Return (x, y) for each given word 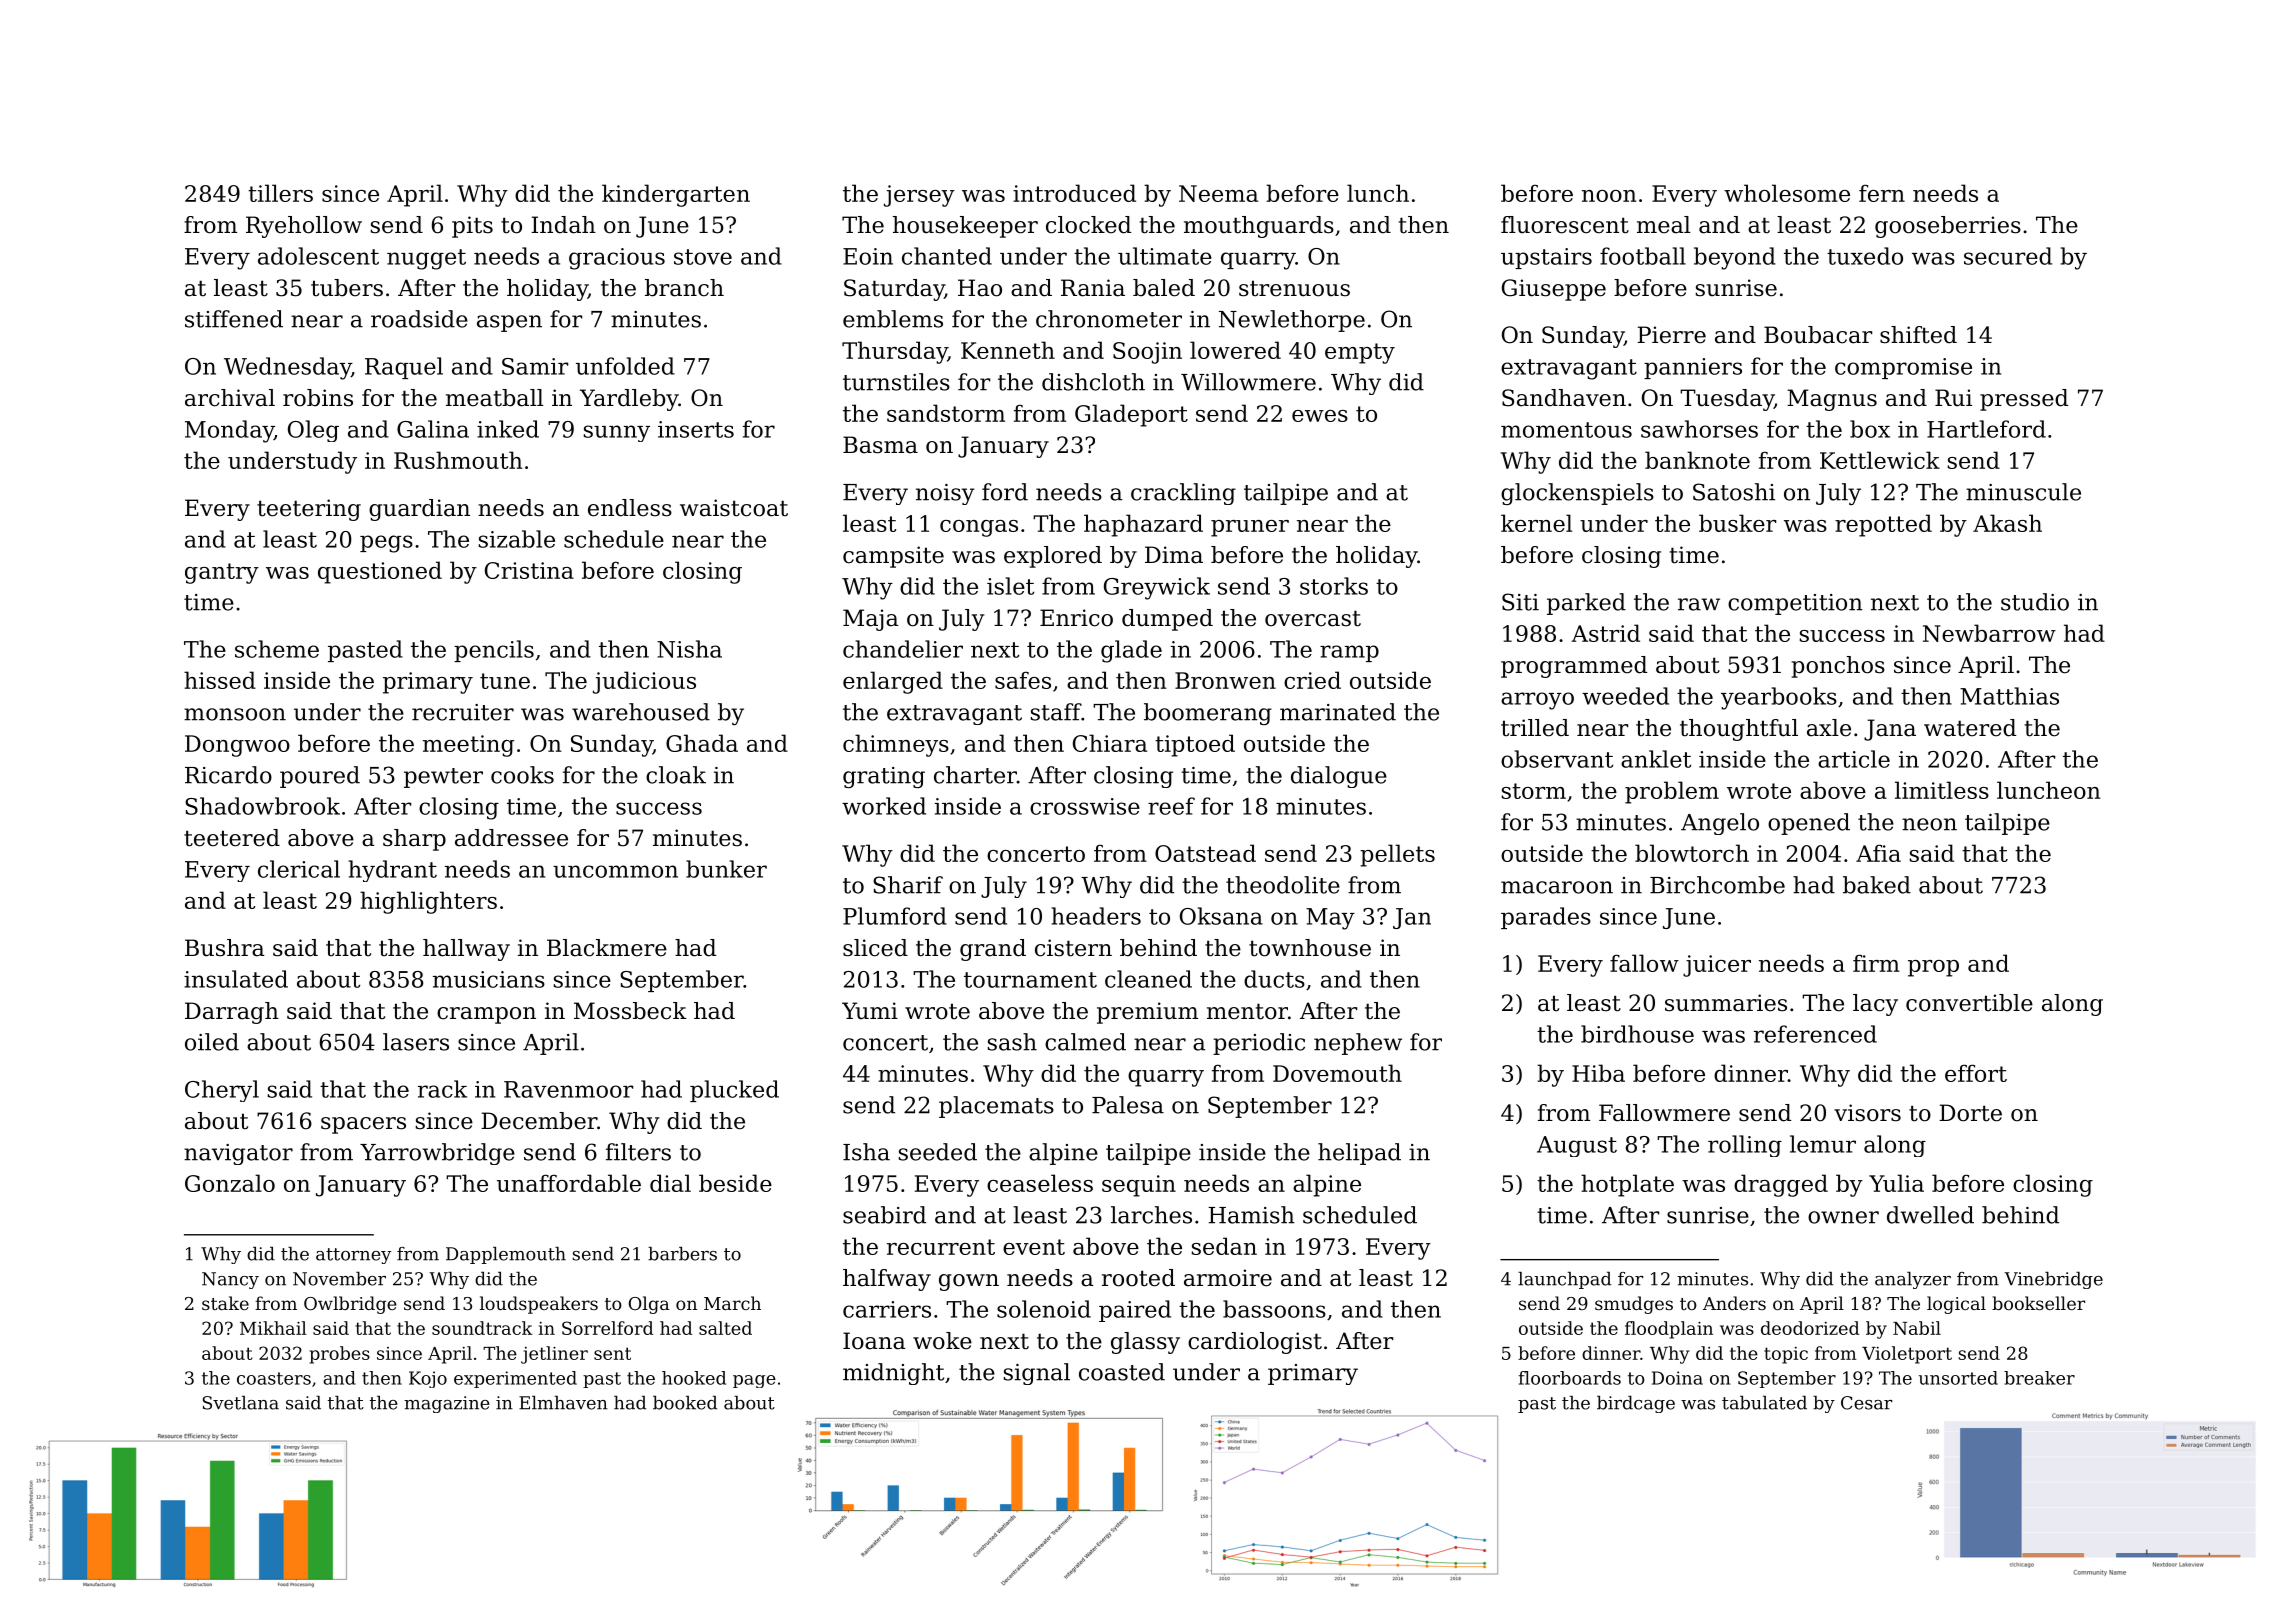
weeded (1625, 696)
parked (1586, 604)
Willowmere (1248, 382)
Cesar (1866, 1403)
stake (225, 1303)
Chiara (1110, 743)
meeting (468, 746)
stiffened (234, 319)
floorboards (1569, 1378)
